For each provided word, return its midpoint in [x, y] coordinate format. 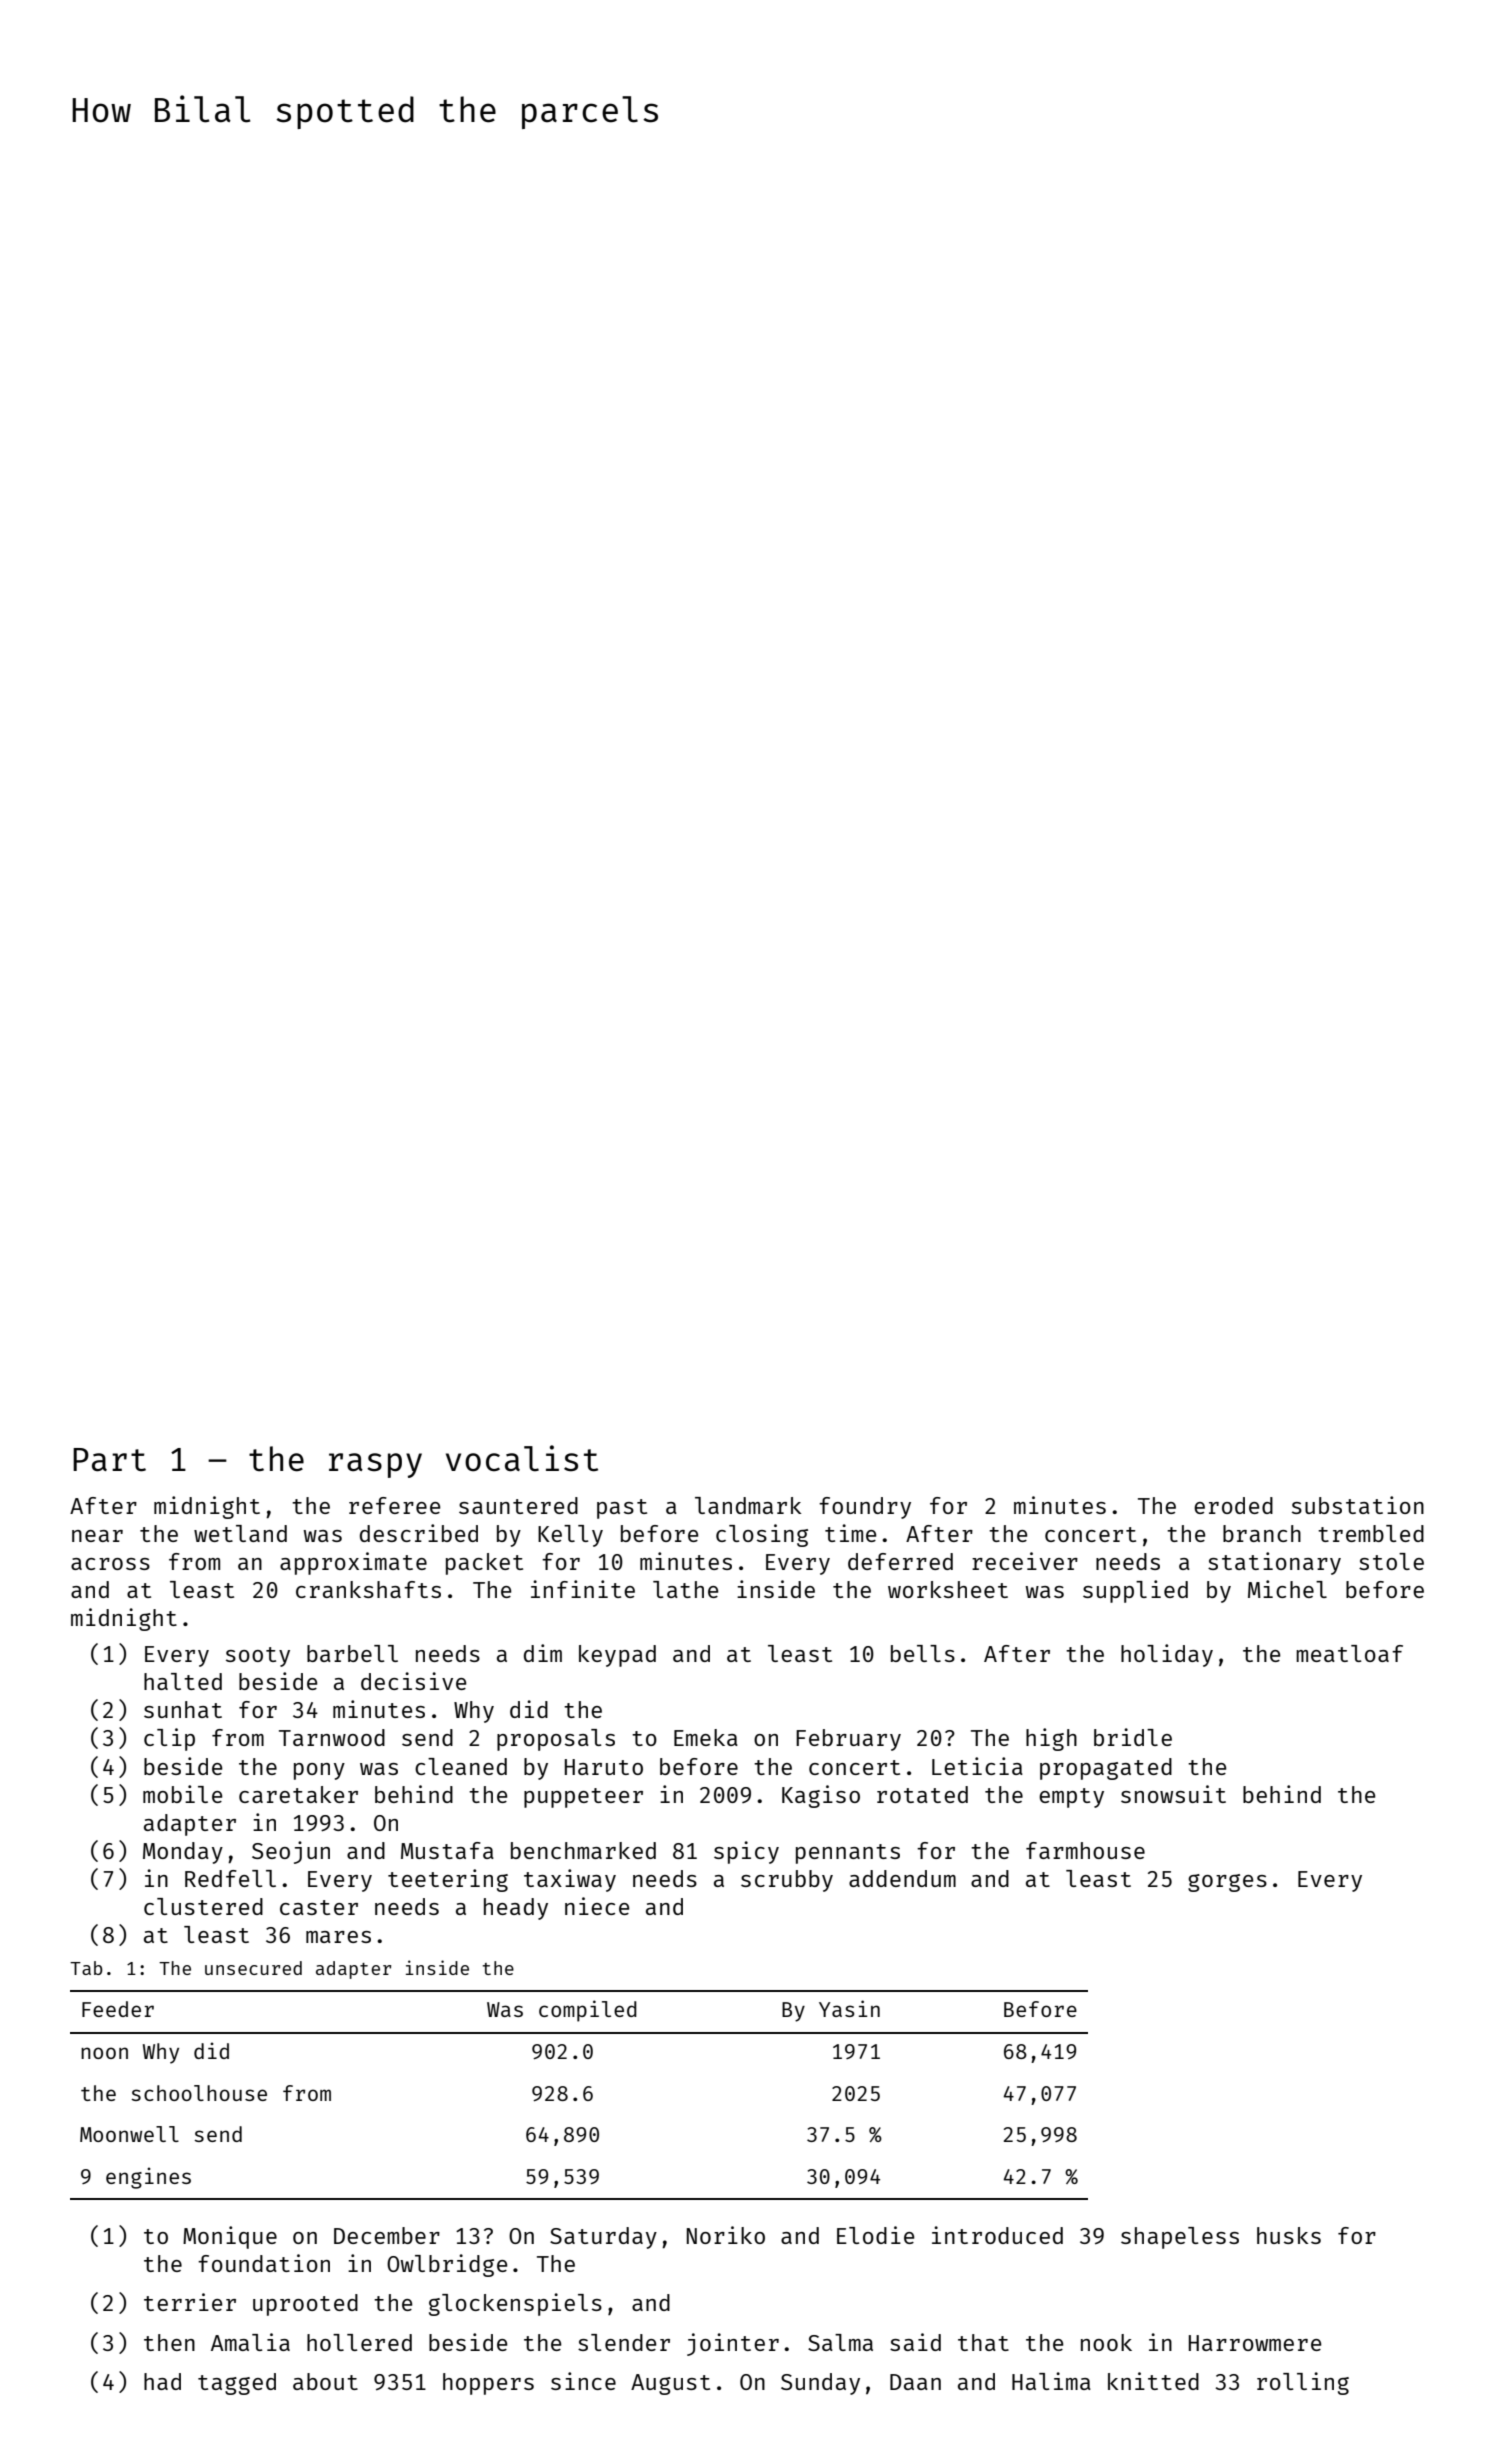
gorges [1227, 1883]
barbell [352, 1653]
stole [1391, 1561]
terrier [190, 2302]
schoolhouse [199, 2093]
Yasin [849, 2008]
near [97, 1536]
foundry [865, 1508]
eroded [1233, 1505]
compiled [588, 2011]
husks [1289, 2235]
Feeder [118, 2009]
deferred [900, 1561]
